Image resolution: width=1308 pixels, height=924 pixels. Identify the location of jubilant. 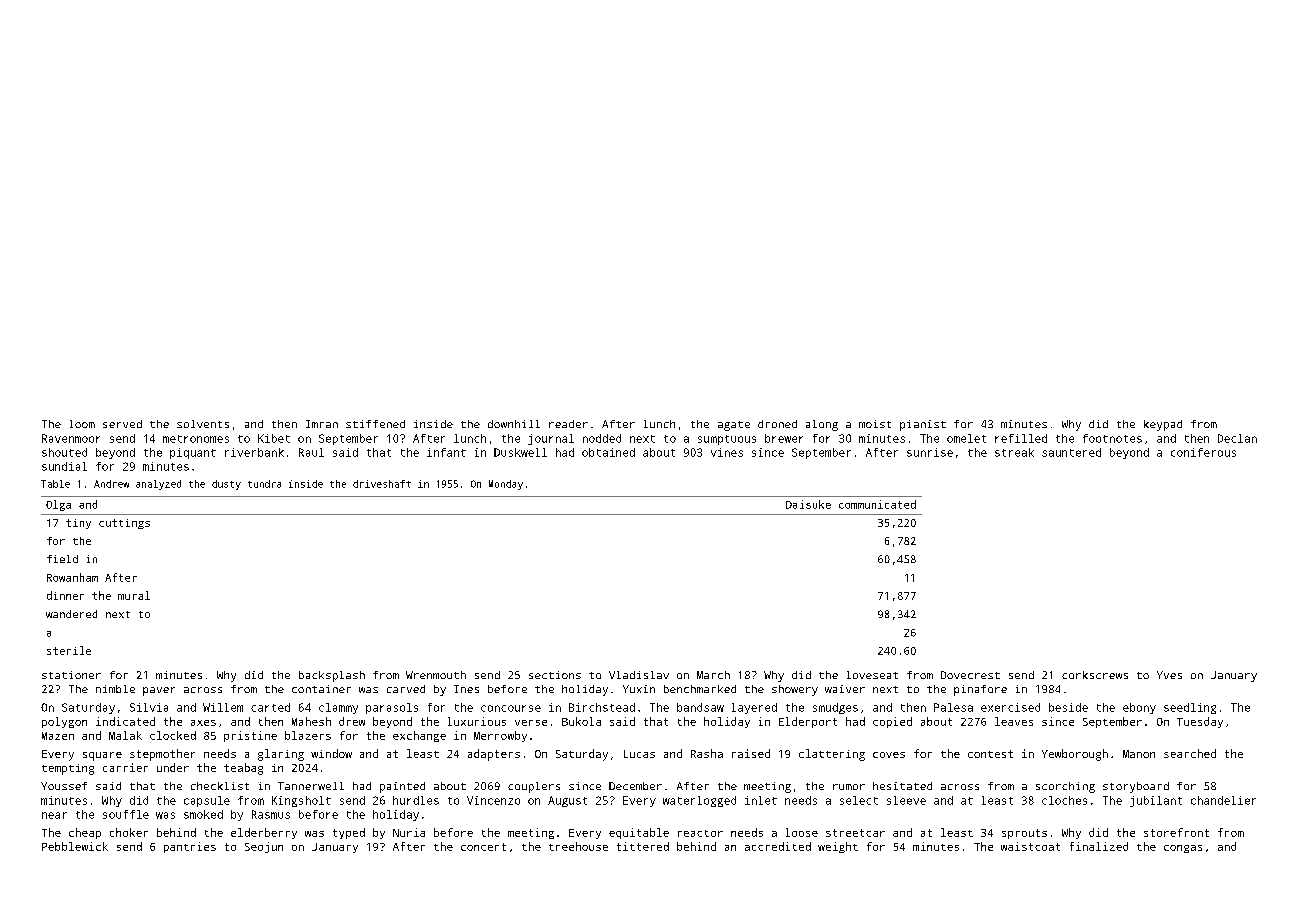
(1156, 801).
